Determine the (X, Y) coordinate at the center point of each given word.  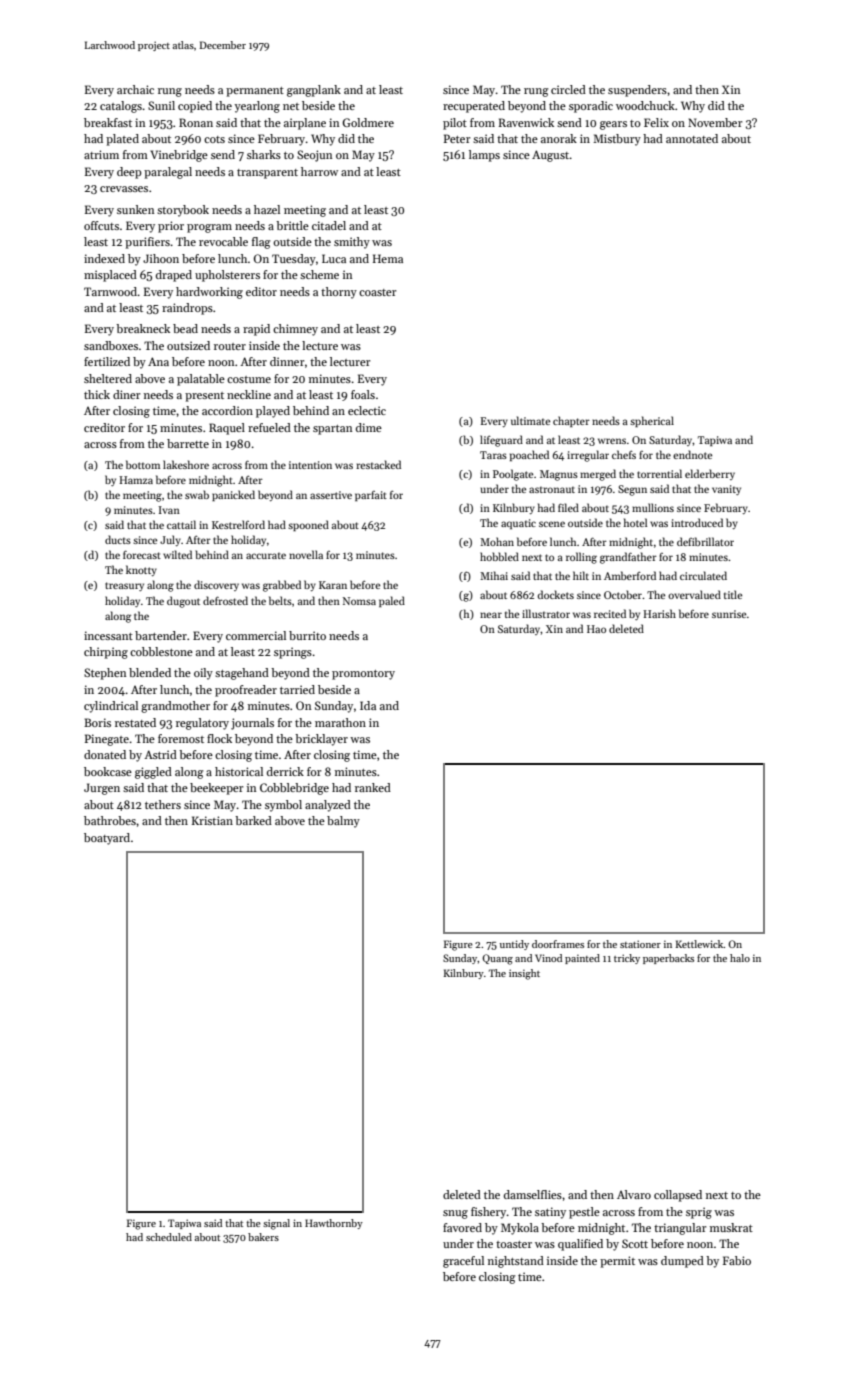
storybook (183, 211)
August (551, 156)
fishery (488, 1213)
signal (276, 1224)
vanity (726, 490)
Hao (596, 629)
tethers (163, 804)
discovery (216, 585)
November (715, 122)
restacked (378, 464)
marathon (340, 722)
